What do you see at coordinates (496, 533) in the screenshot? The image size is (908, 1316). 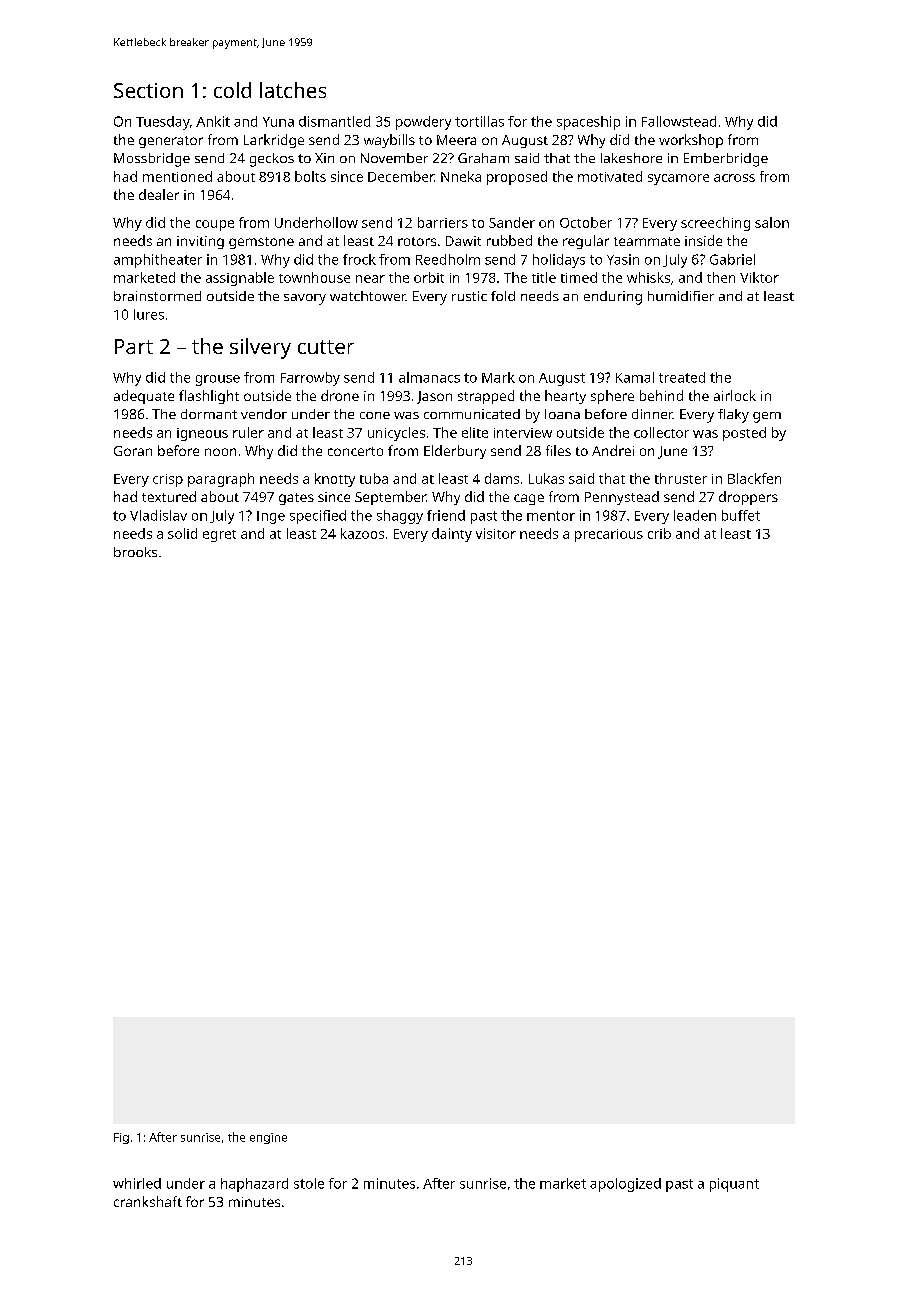 I see `visitor` at bounding box center [496, 533].
